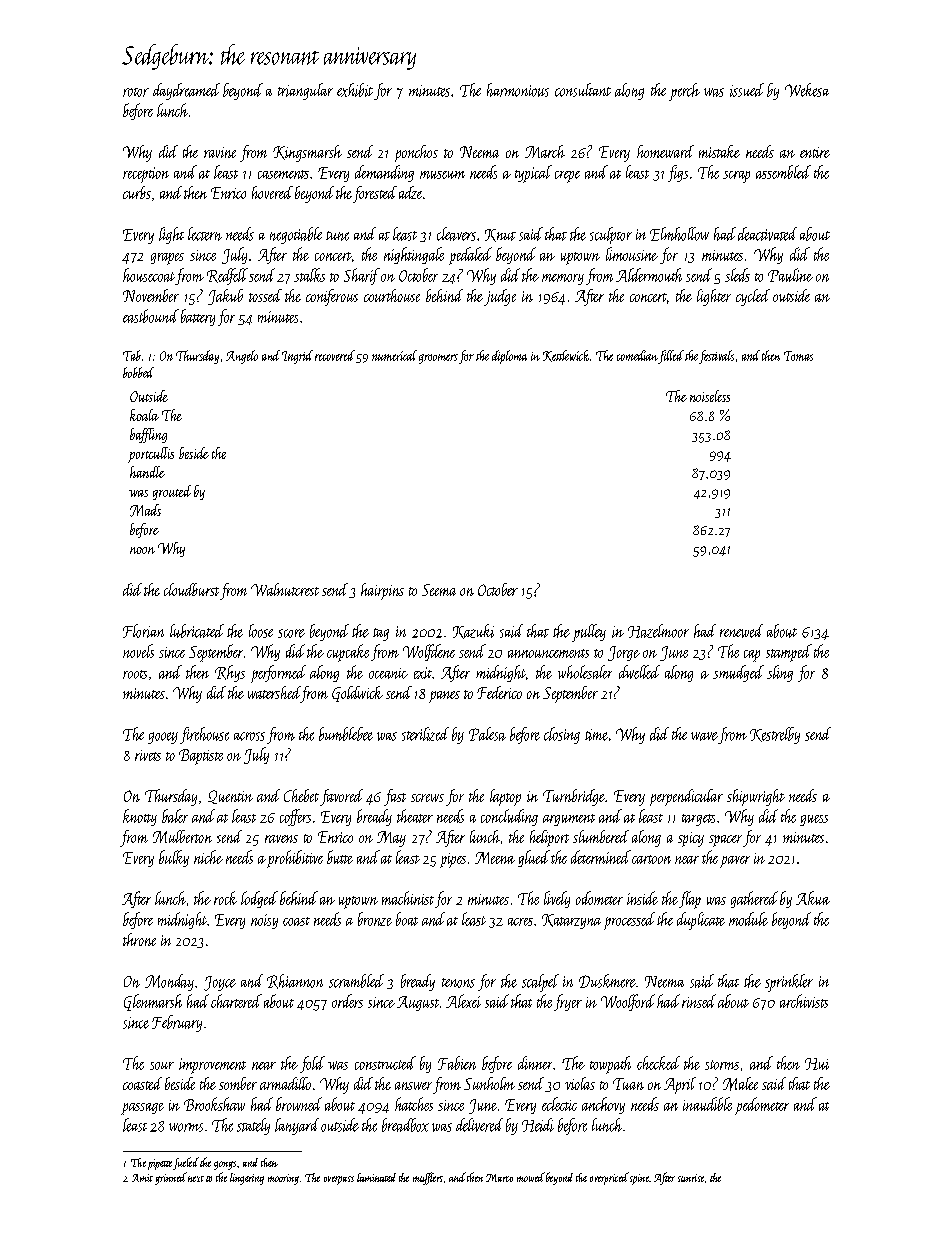 The width and height of the screenshot is (952, 1233). What do you see at coordinates (505, 797) in the screenshot?
I see `laptop` at bounding box center [505, 797].
